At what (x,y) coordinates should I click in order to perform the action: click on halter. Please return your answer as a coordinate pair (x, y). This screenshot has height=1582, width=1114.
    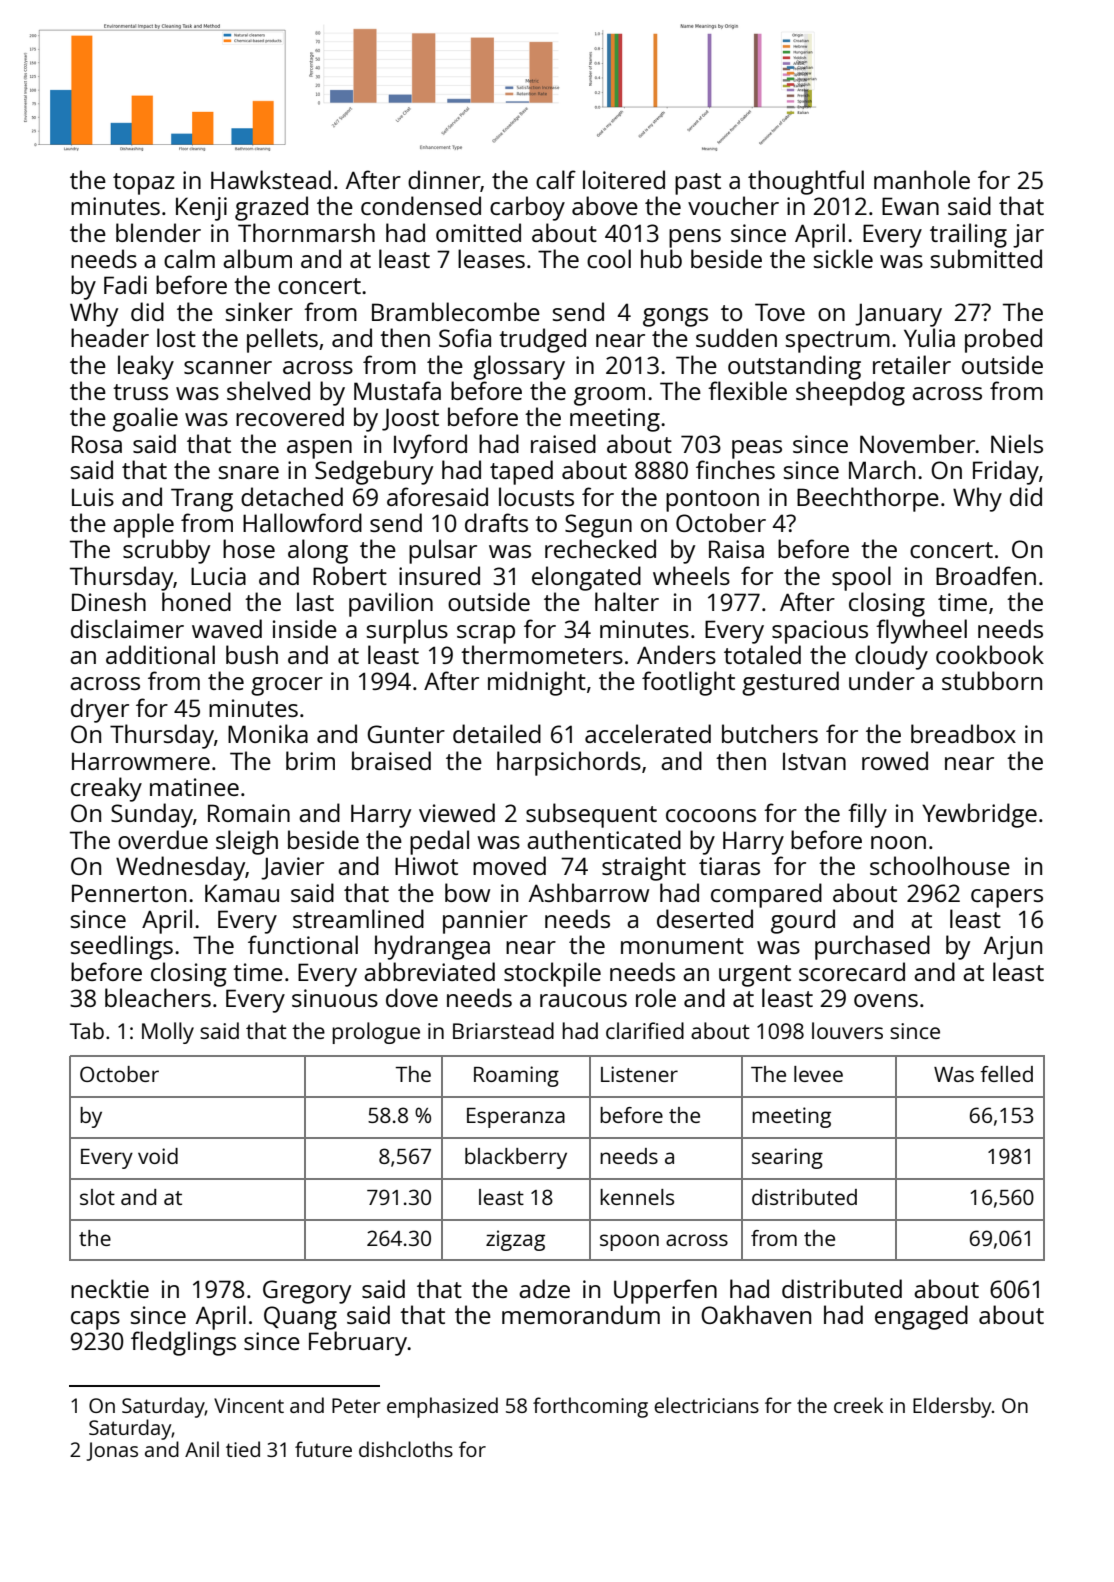
    Looking at the image, I should click on (627, 601).
